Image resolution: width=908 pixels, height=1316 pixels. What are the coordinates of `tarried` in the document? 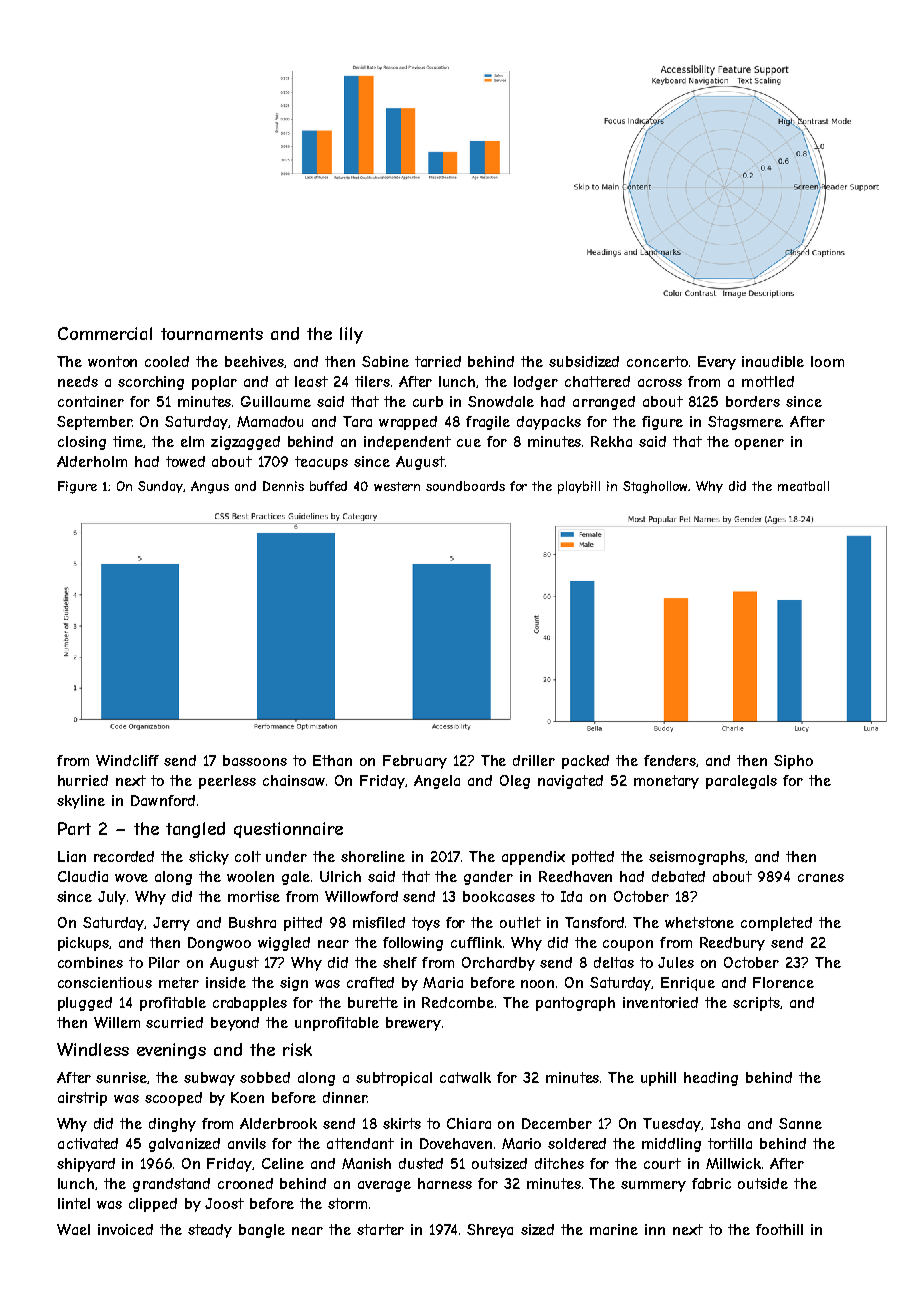 It's located at (438, 361).
